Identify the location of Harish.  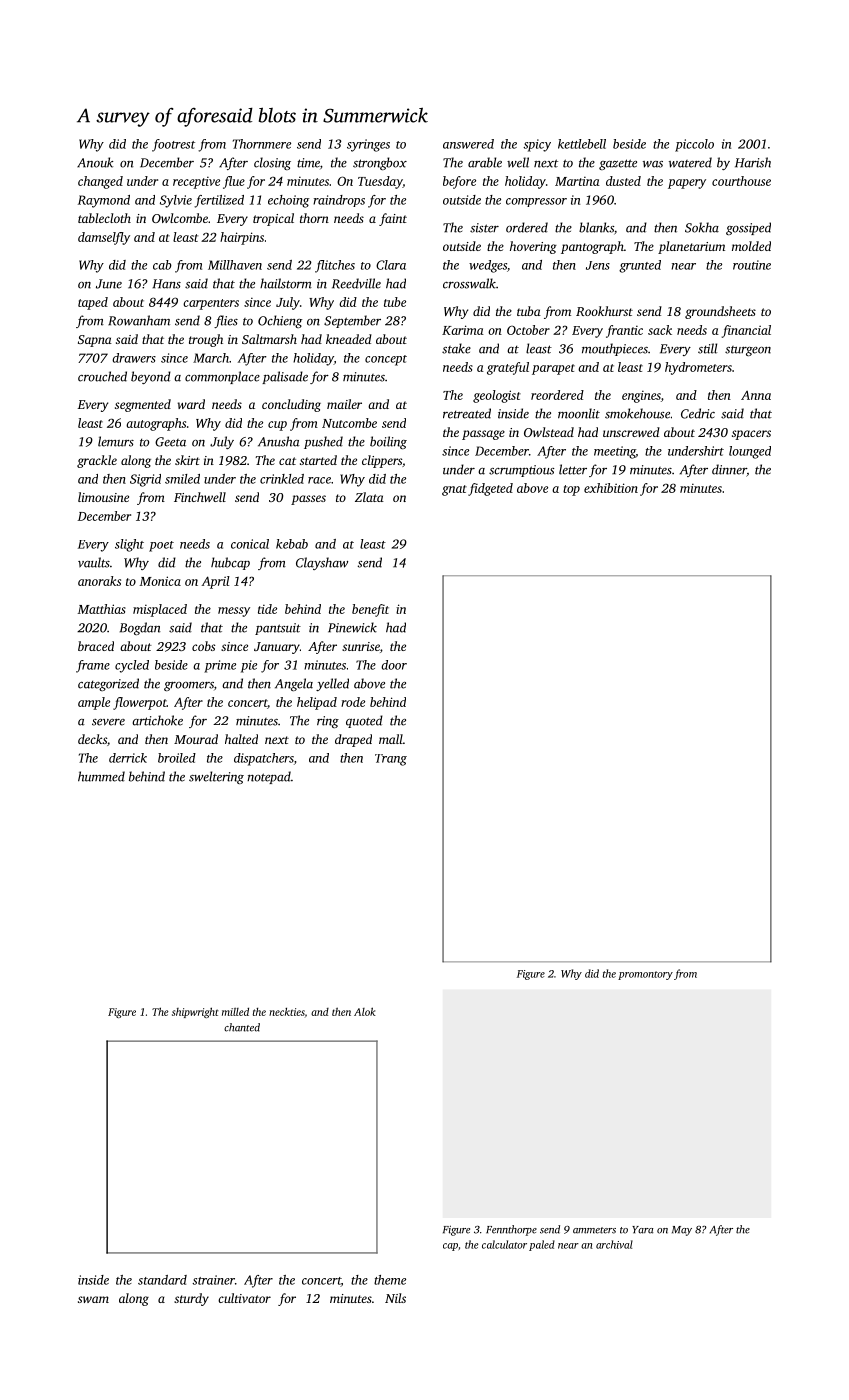
(753, 162).
